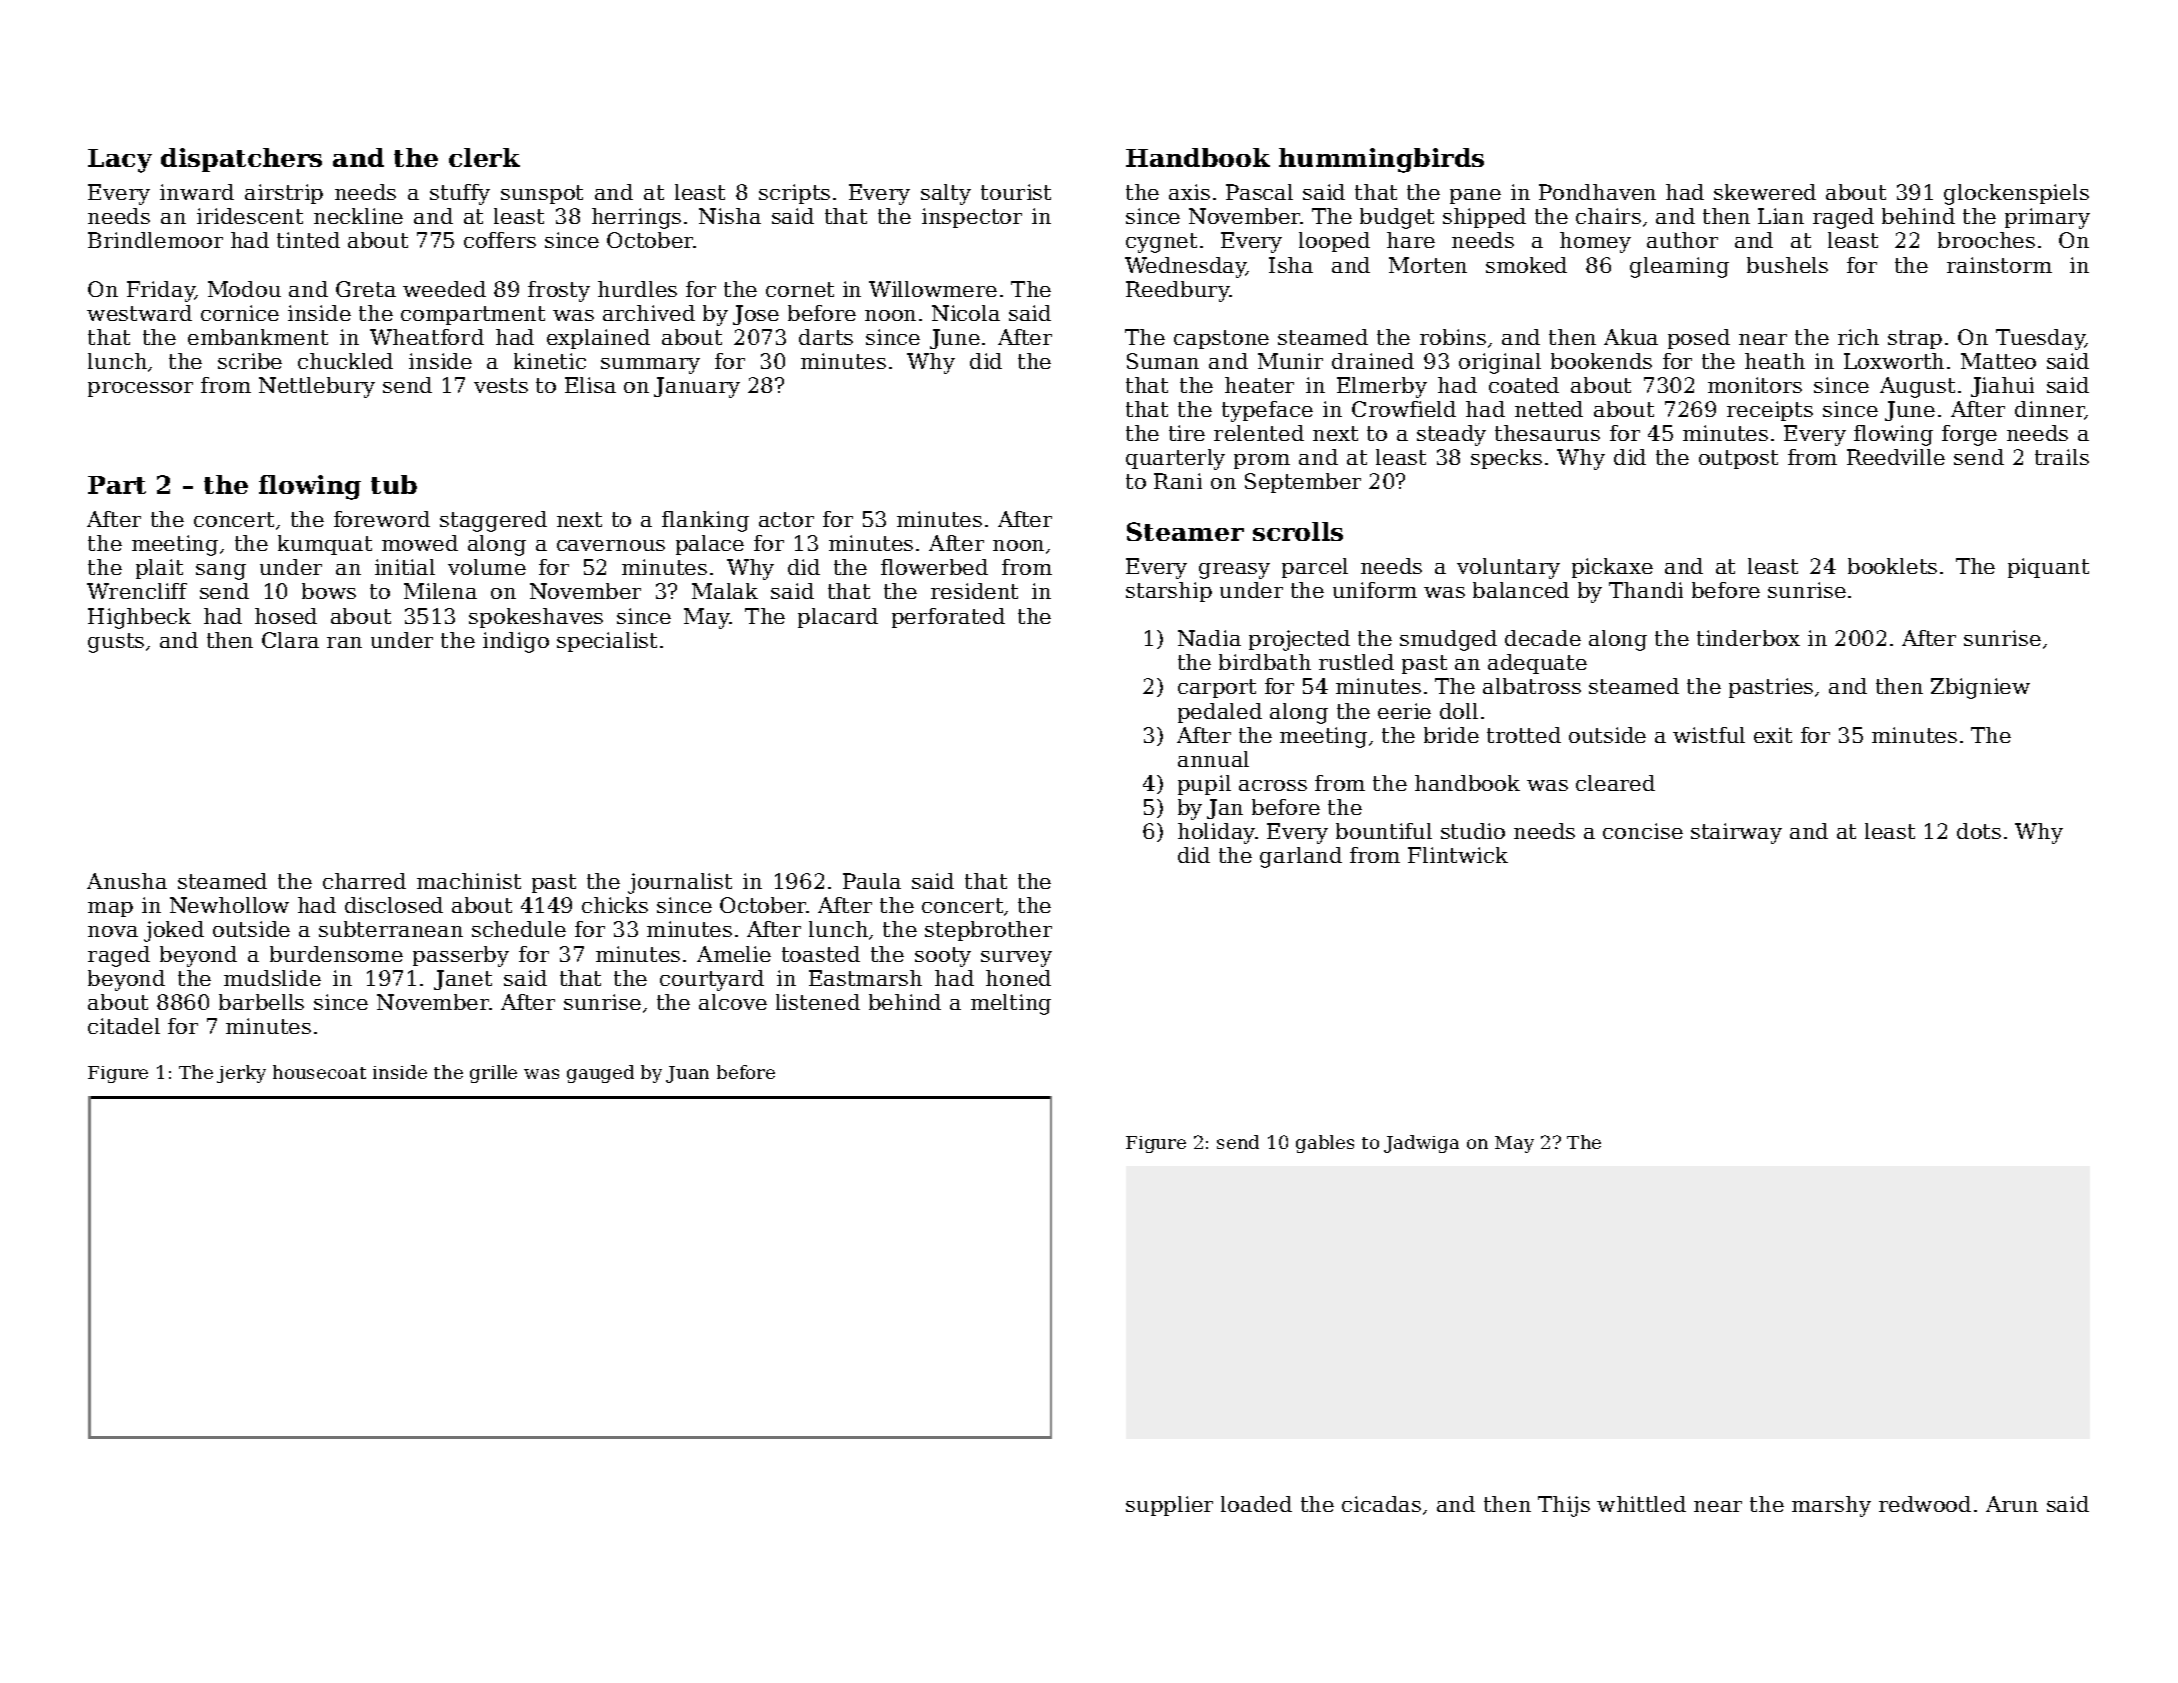 This page has width=2178, height=1683. I want to click on journalist, so click(680, 883).
